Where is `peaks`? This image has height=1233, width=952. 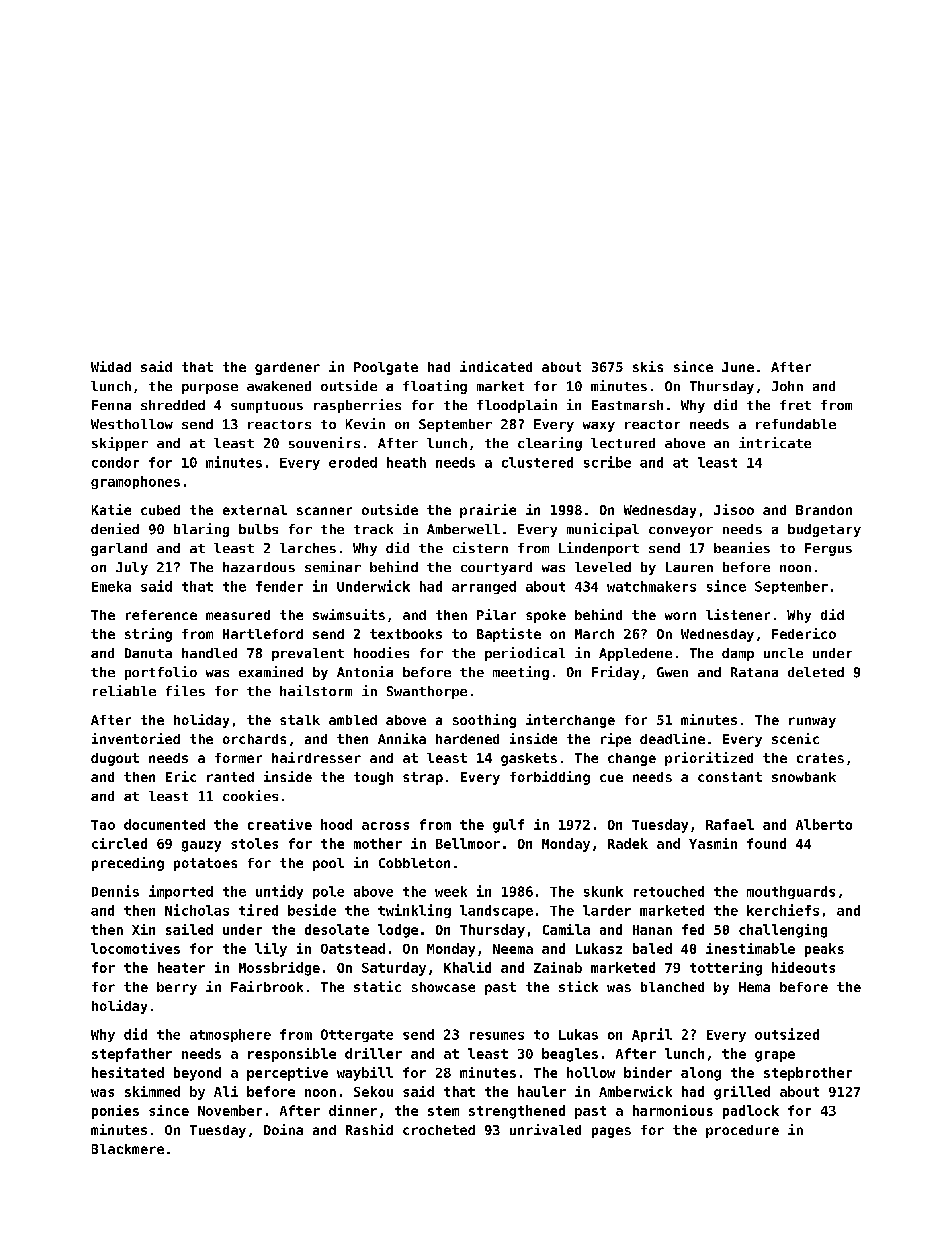 peaks is located at coordinates (824, 950).
